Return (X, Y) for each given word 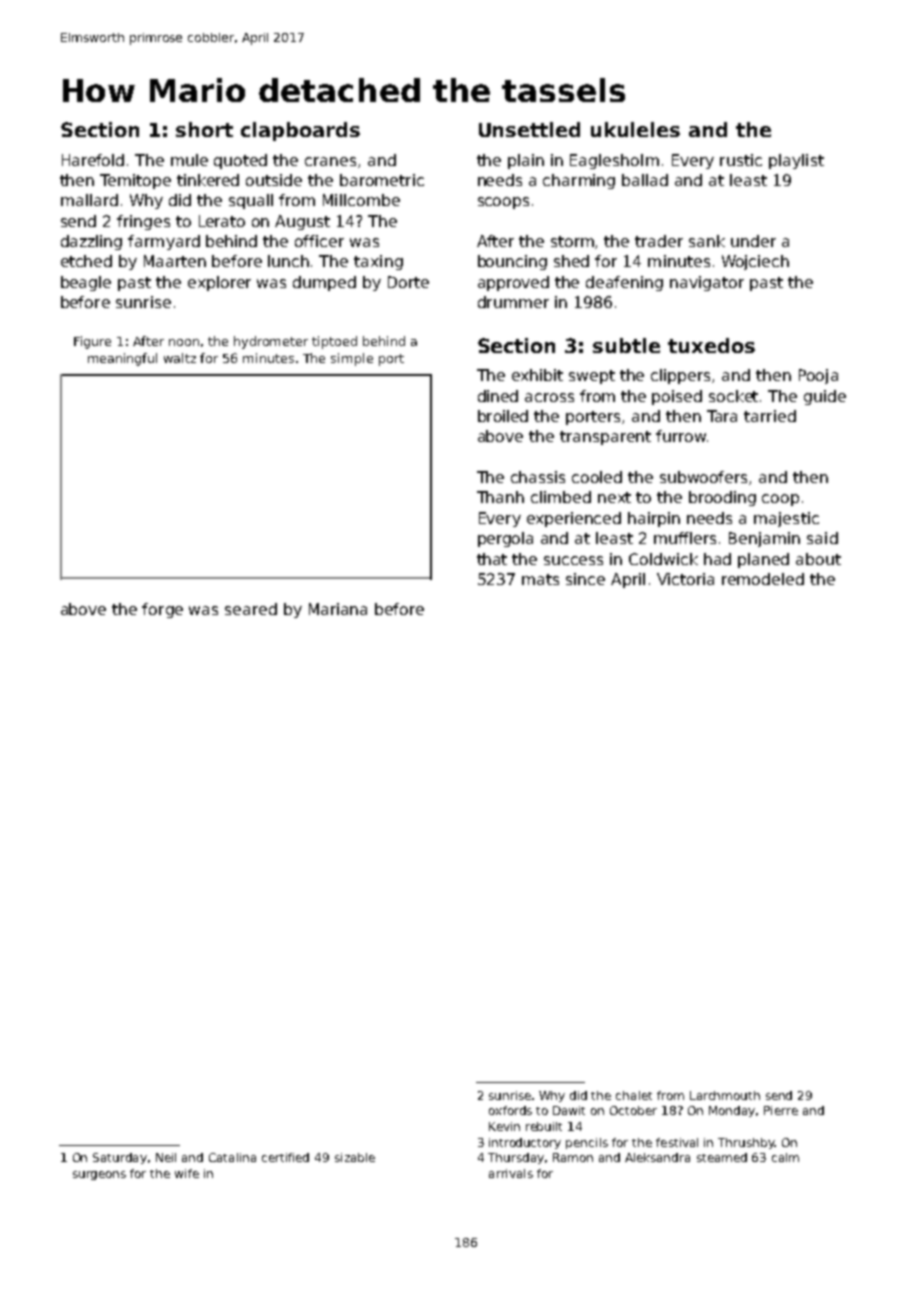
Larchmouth (725, 1095)
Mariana (338, 609)
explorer (219, 283)
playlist (796, 161)
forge (162, 610)
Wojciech (755, 262)
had (717, 559)
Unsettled (529, 129)
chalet (634, 1095)
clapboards (300, 131)
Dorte (408, 282)
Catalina (232, 1157)
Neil (166, 1157)
